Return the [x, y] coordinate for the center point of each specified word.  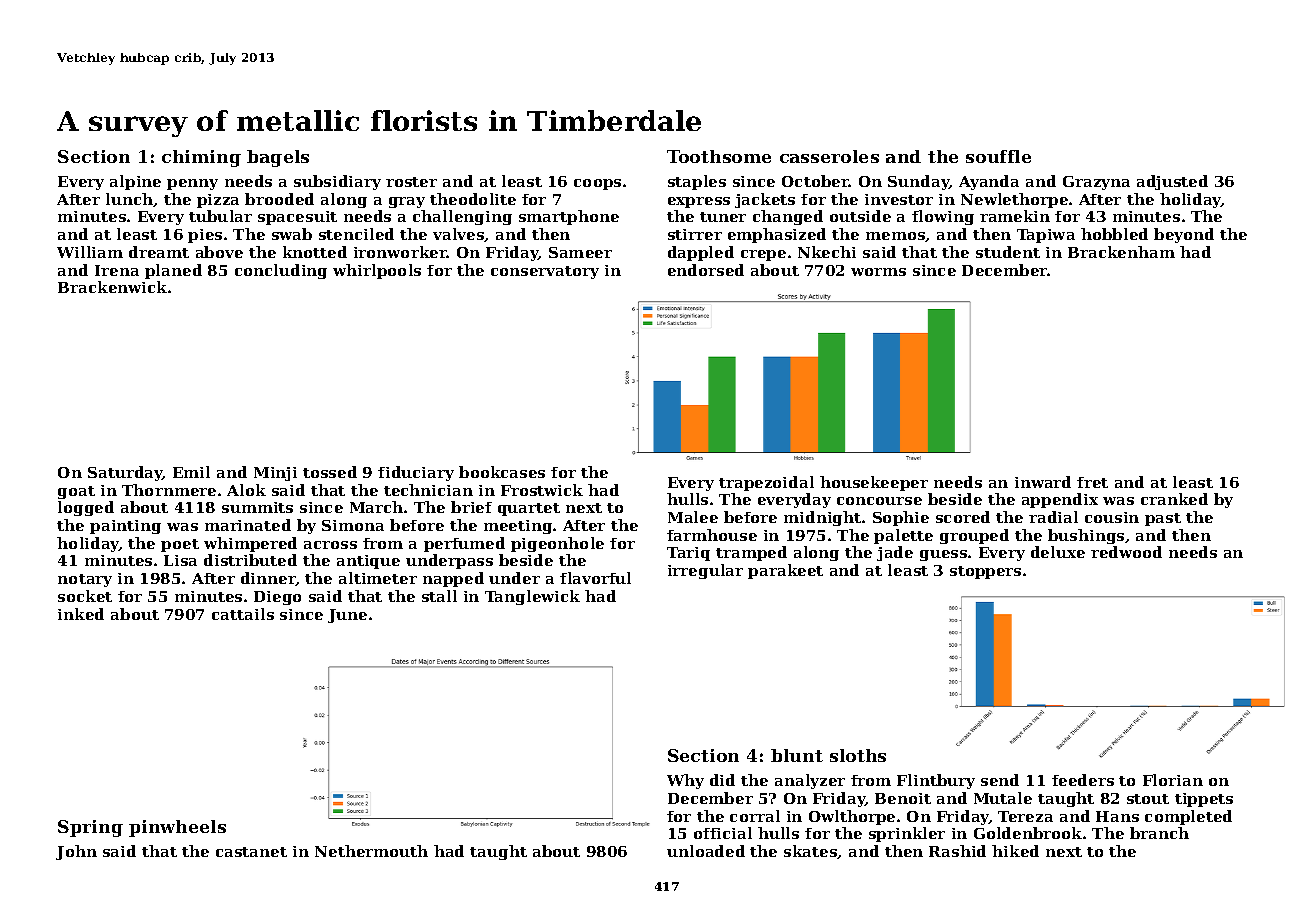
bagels [278, 158]
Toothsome [719, 156]
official [723, 833]
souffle [998, 156]
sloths [858, 755]
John [76, 852]
